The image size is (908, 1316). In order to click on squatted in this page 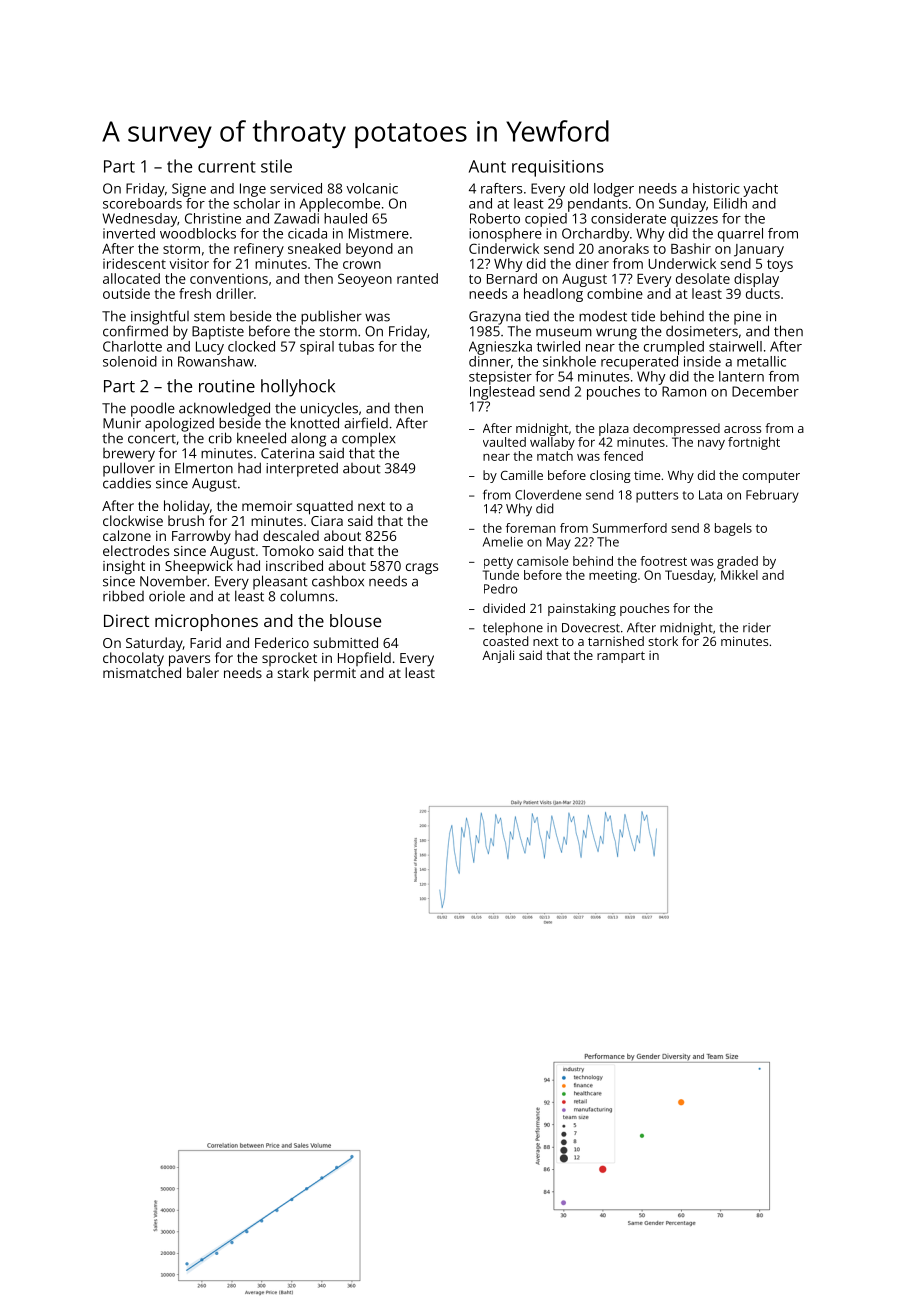, I will do `click(325, 507)`.
